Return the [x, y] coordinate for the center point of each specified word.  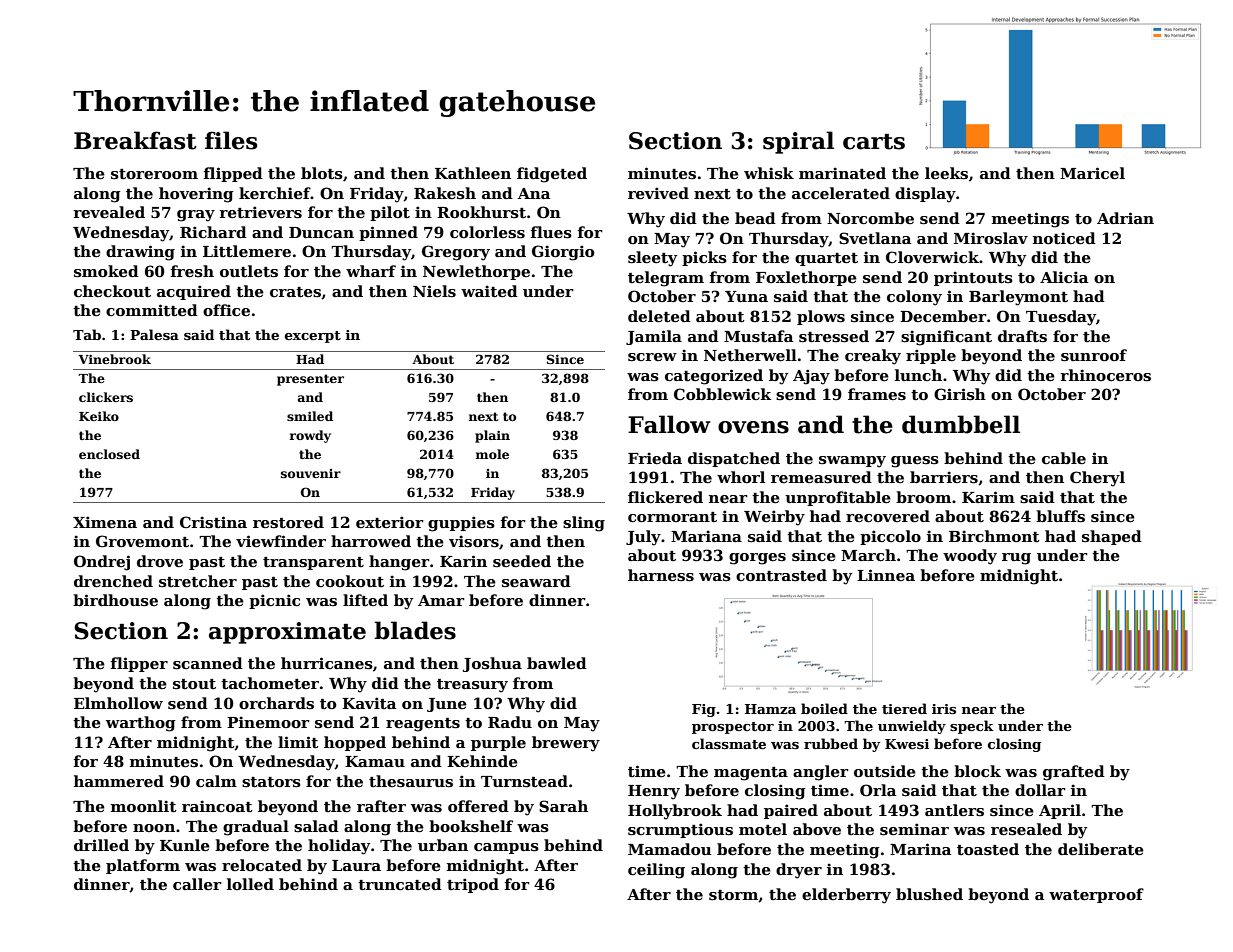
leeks [946, 173]
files [231, 140]
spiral [798, 142]
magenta [751, 774]
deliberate [1101, 849]
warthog [141, 724]
